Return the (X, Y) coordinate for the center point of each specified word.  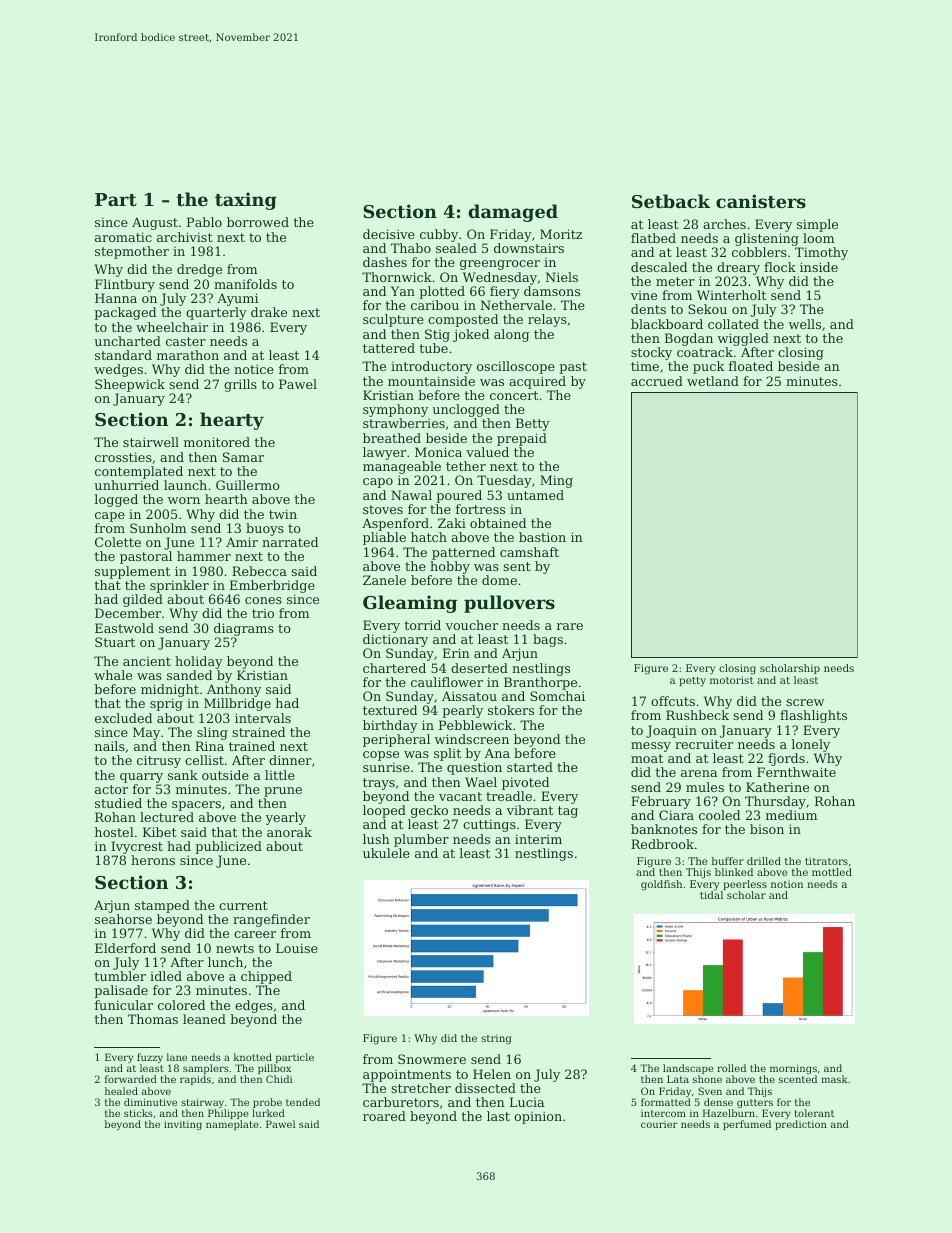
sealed (456, 248)
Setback (671, 201)
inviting (183, 1125)
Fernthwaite (796, 772)
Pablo (204, 222)
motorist (732, 680)
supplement (132, 572)
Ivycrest (137, 847)
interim (538, 839)
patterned (463, 553)
